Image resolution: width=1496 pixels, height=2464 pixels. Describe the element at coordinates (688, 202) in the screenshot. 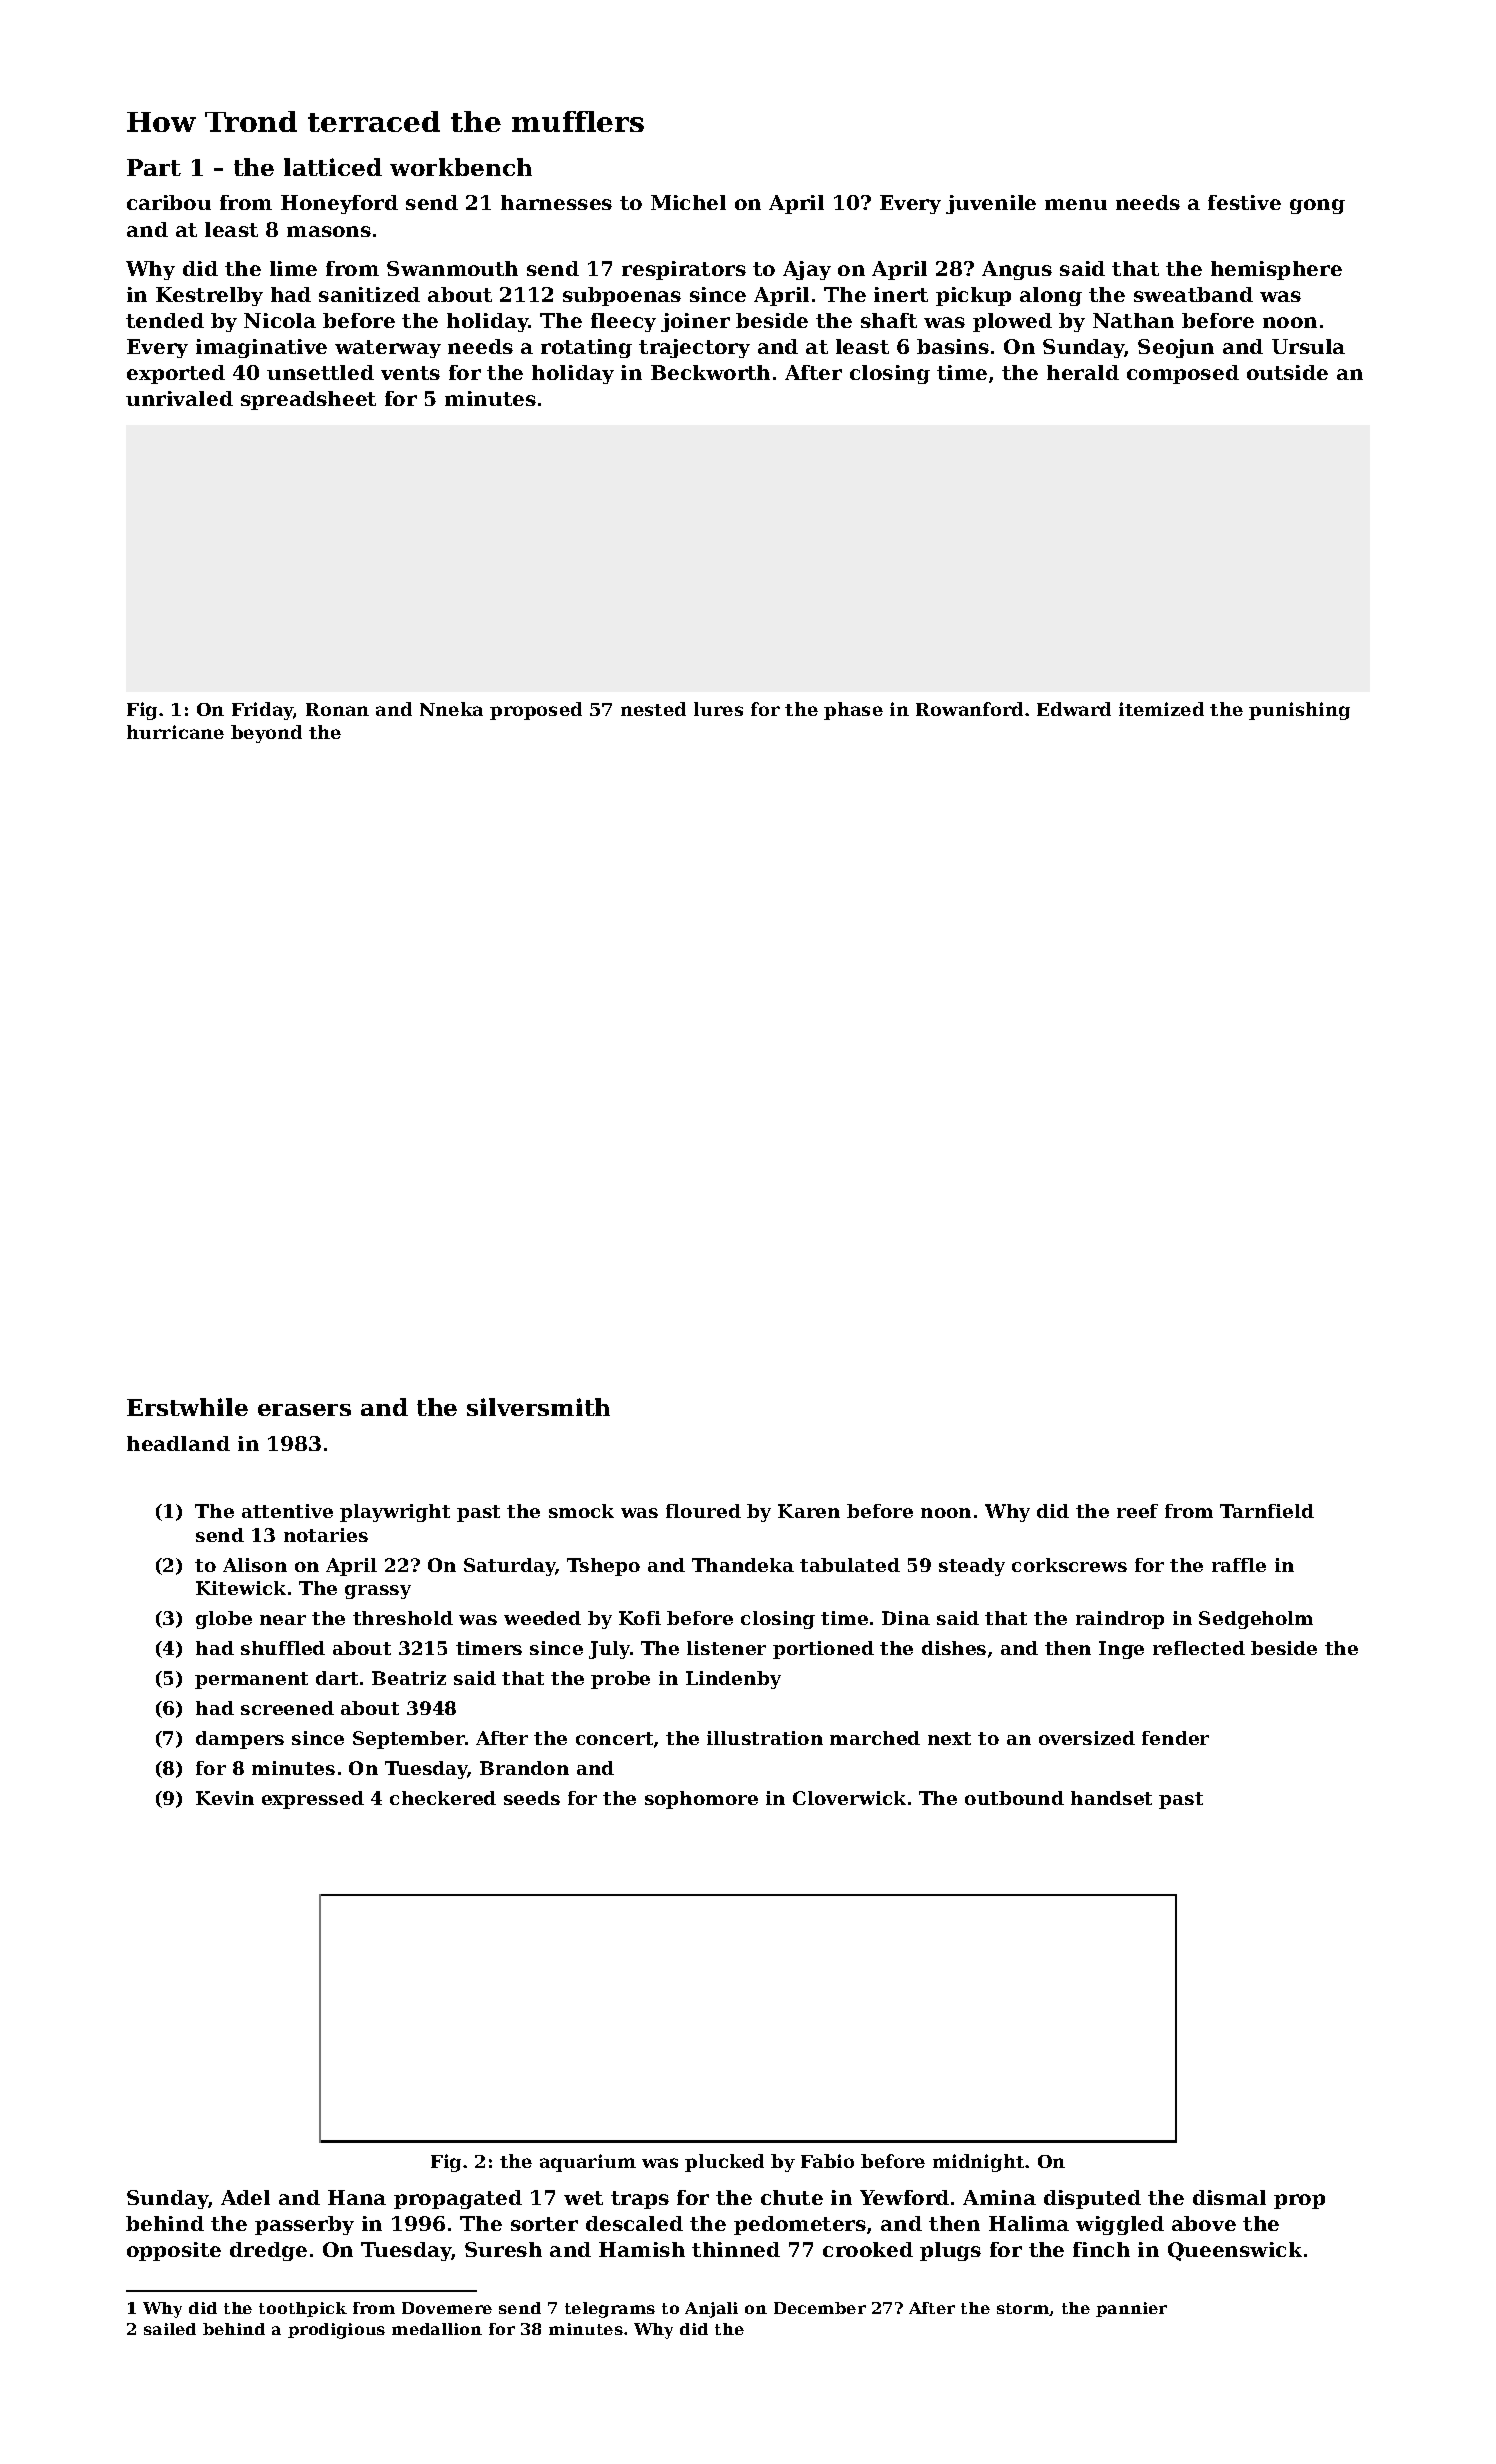

I see `Michel` at that location.
